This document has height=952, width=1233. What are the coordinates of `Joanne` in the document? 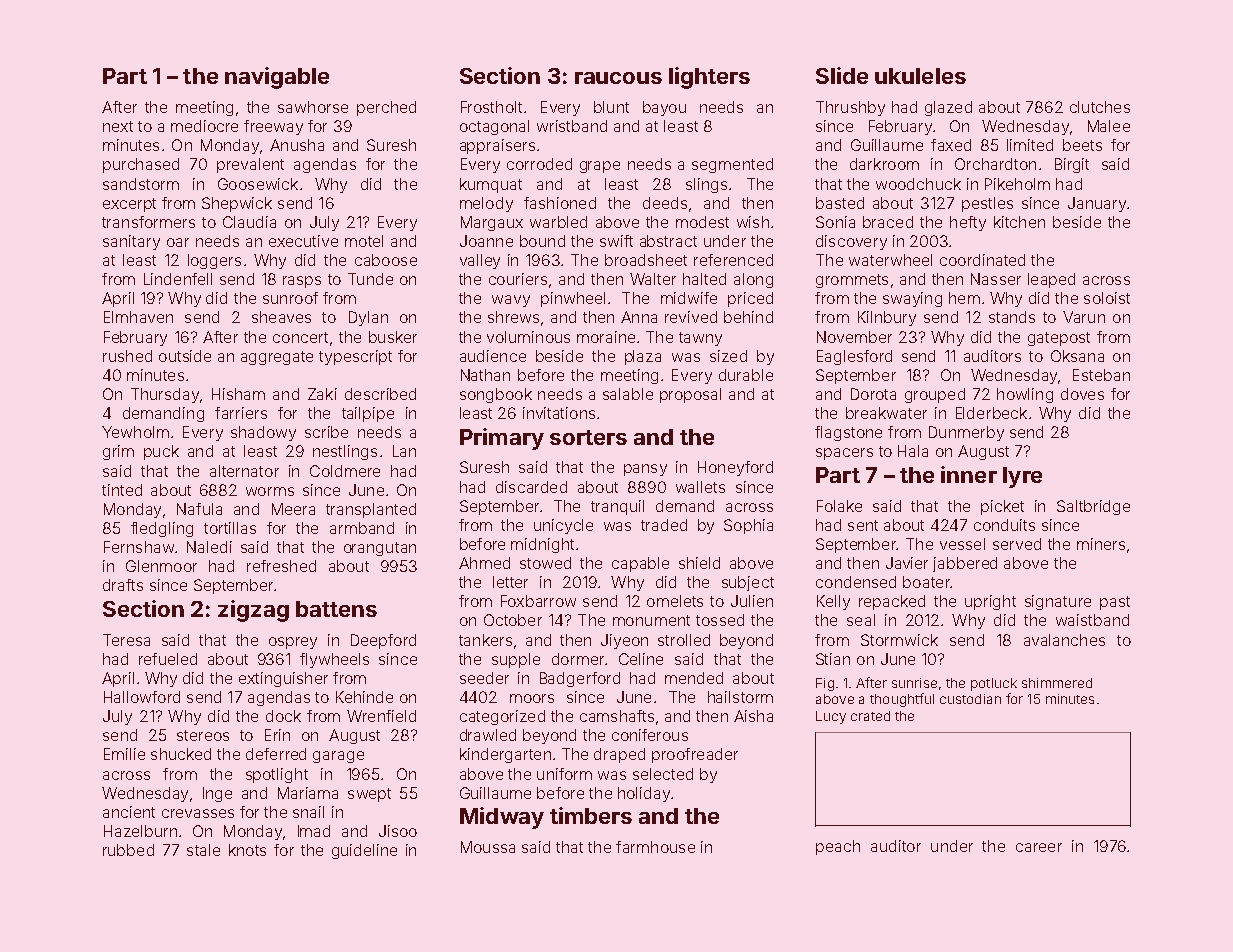 It's located at (486, 241).
